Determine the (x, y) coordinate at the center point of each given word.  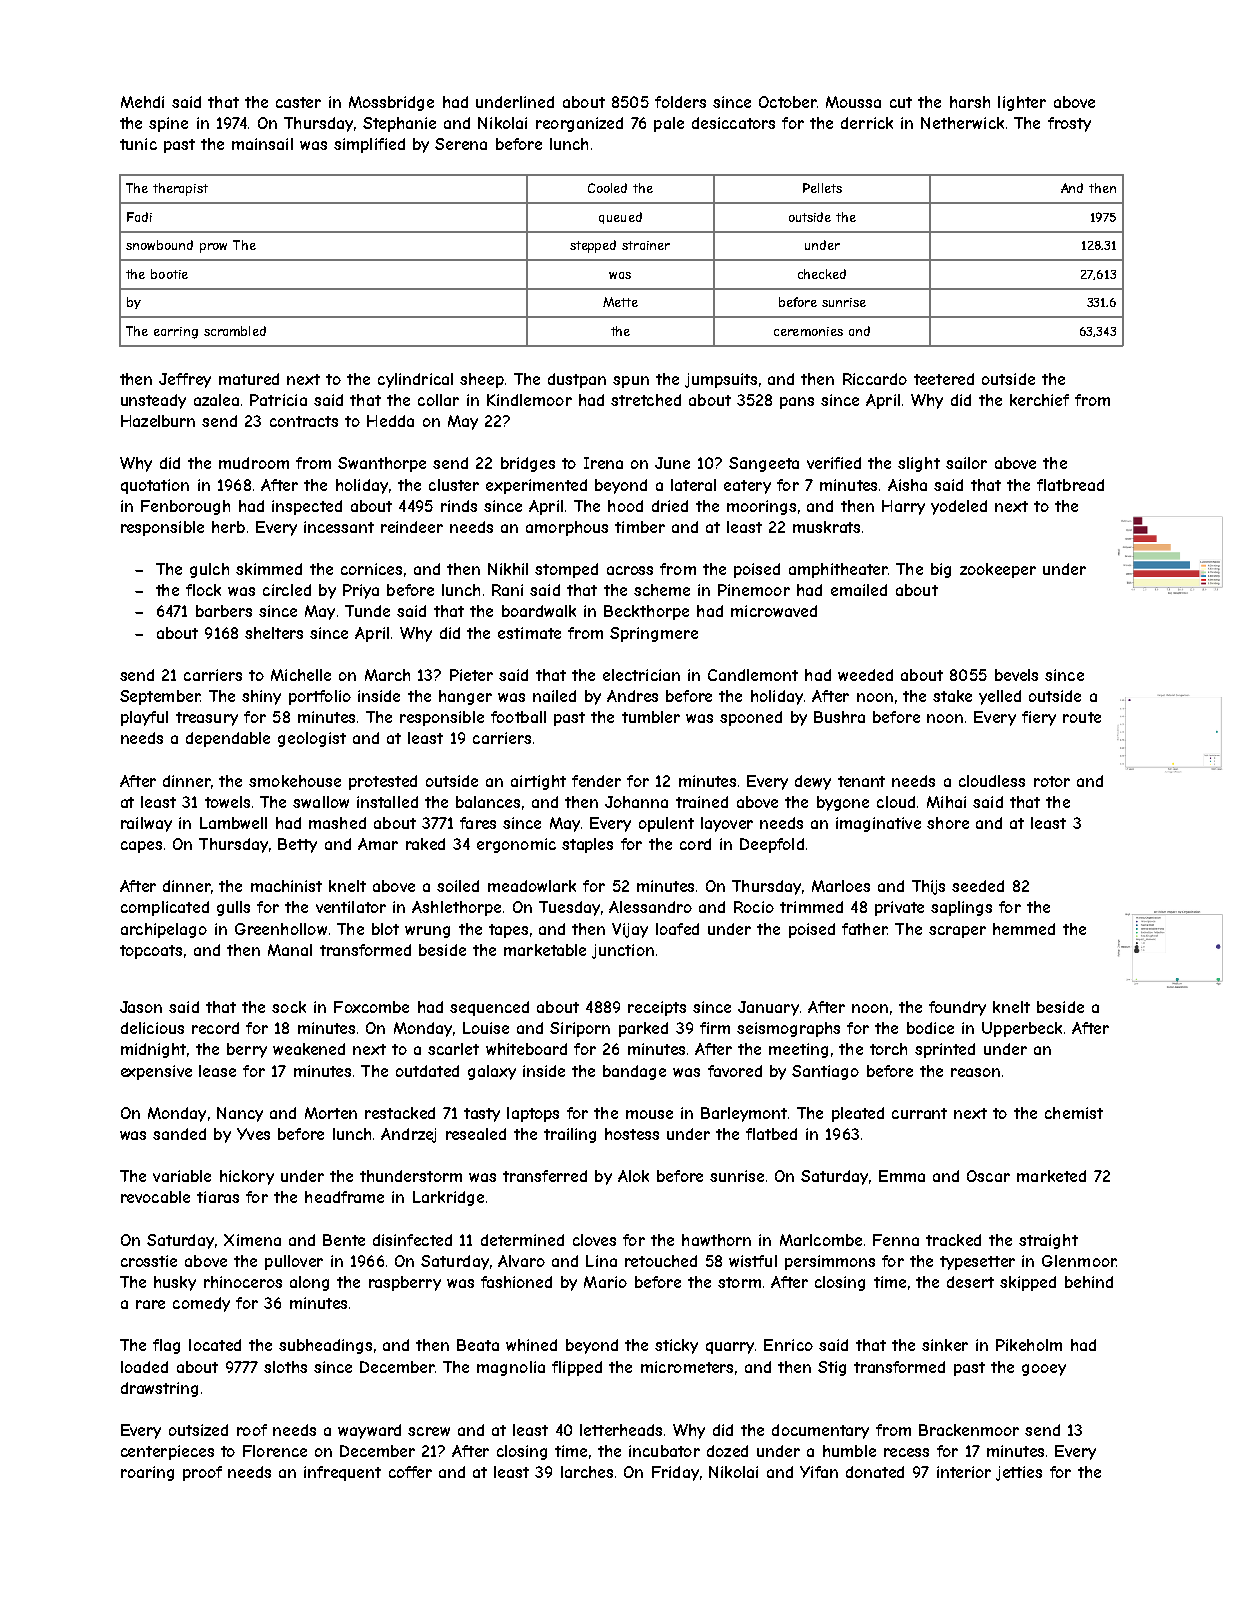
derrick (867, 123)
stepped (593, 246)
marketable (545, 950)
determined (522, 1240)
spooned (751, 718)
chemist (1074, 1113)
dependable (228, 739)
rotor (1052, 781)
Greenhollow (281, 929)
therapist (180, 189)
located (215, 1345)
